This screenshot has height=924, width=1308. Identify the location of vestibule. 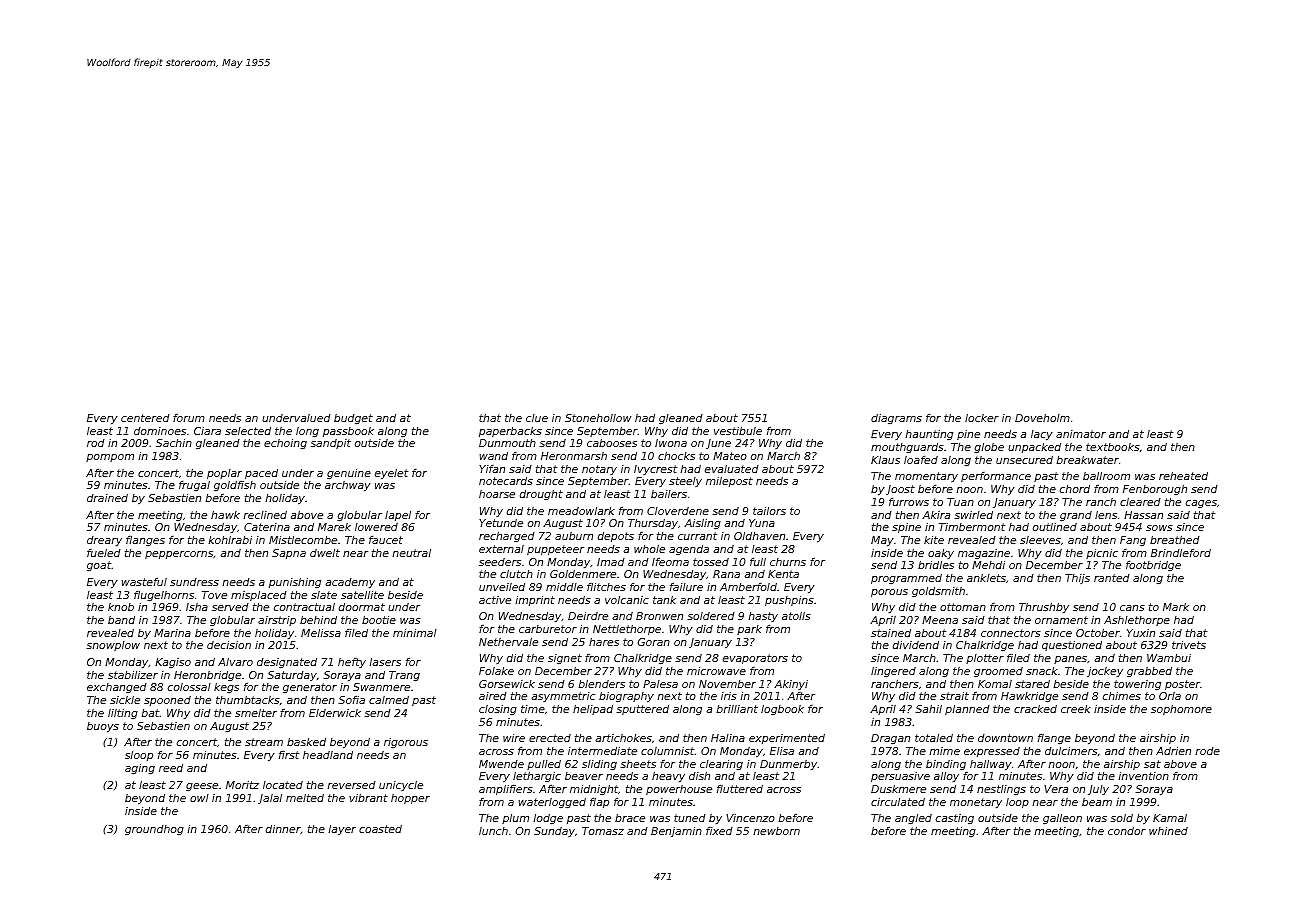
(738, 431).
